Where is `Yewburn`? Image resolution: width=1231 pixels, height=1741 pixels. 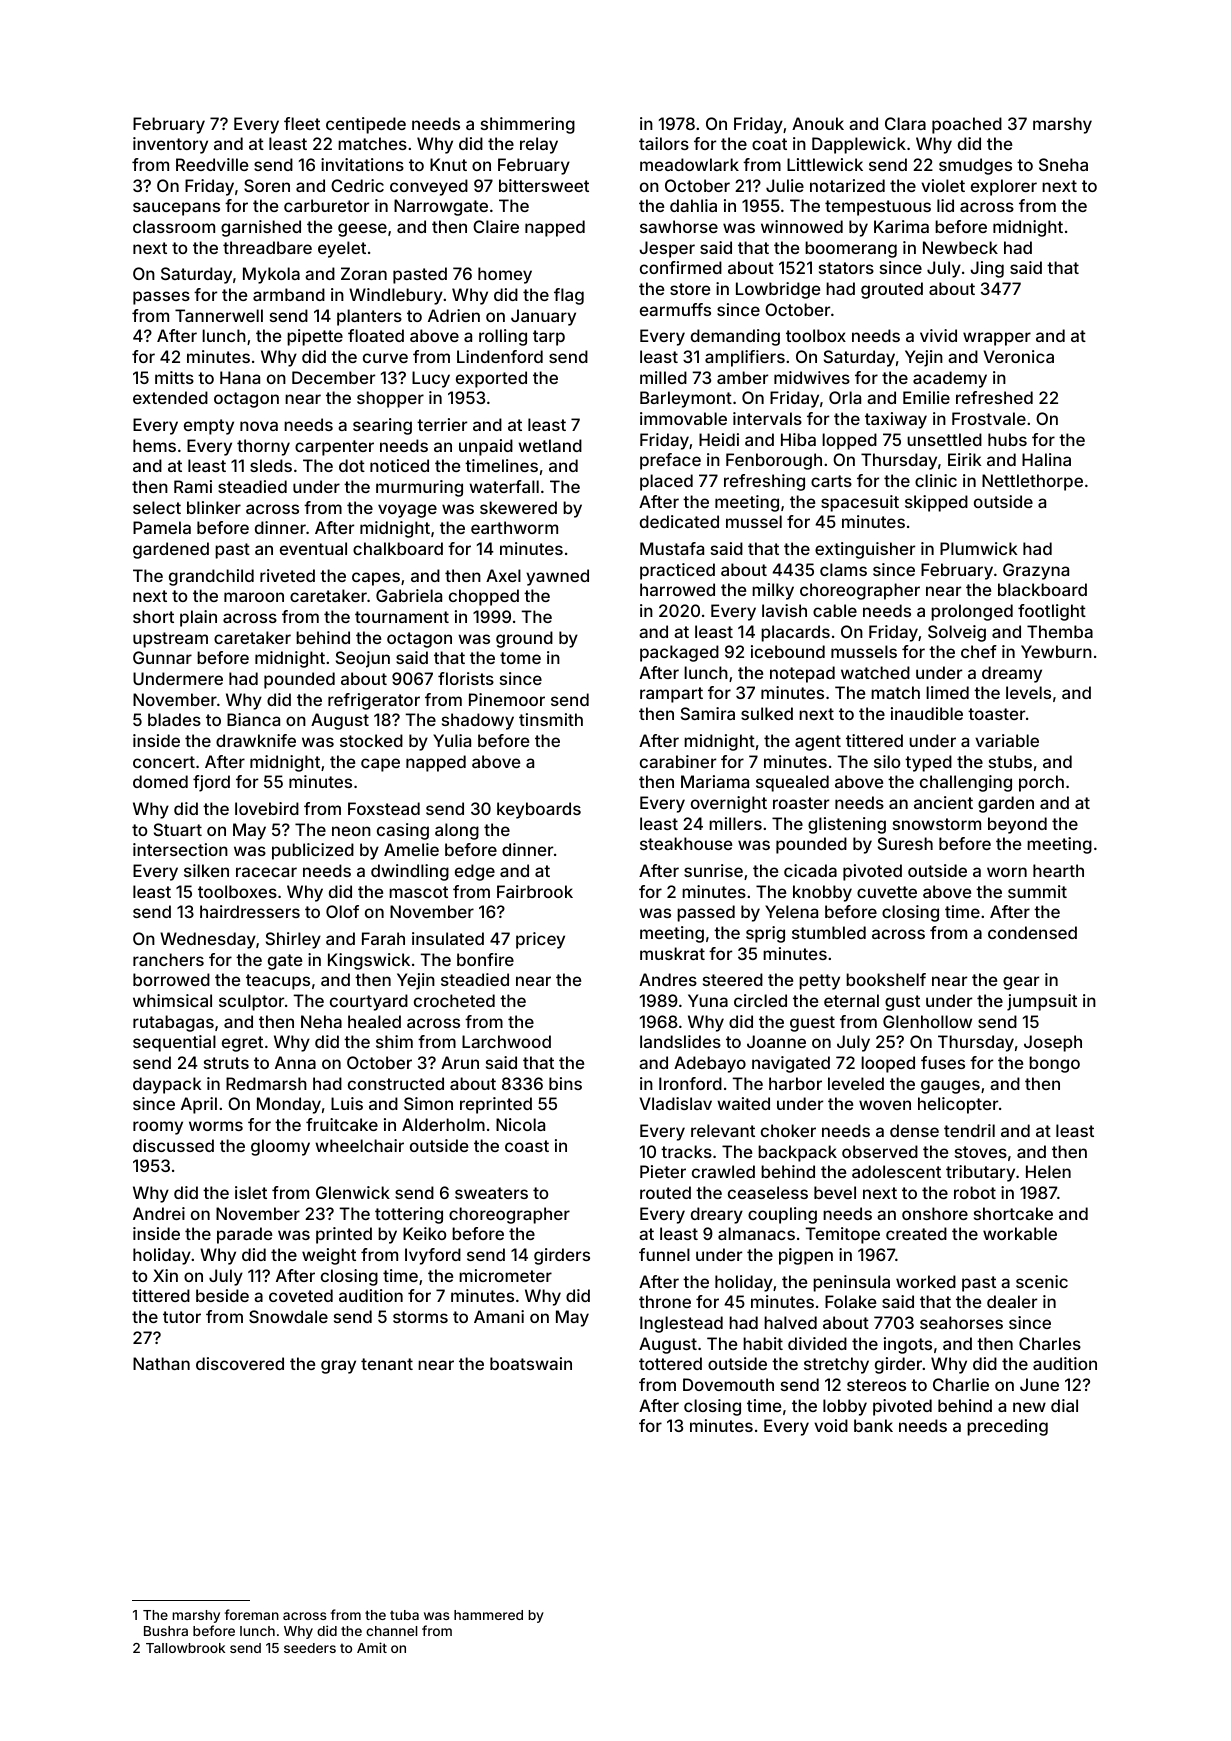 Yewburn is located at coordinates (1056, 651).
